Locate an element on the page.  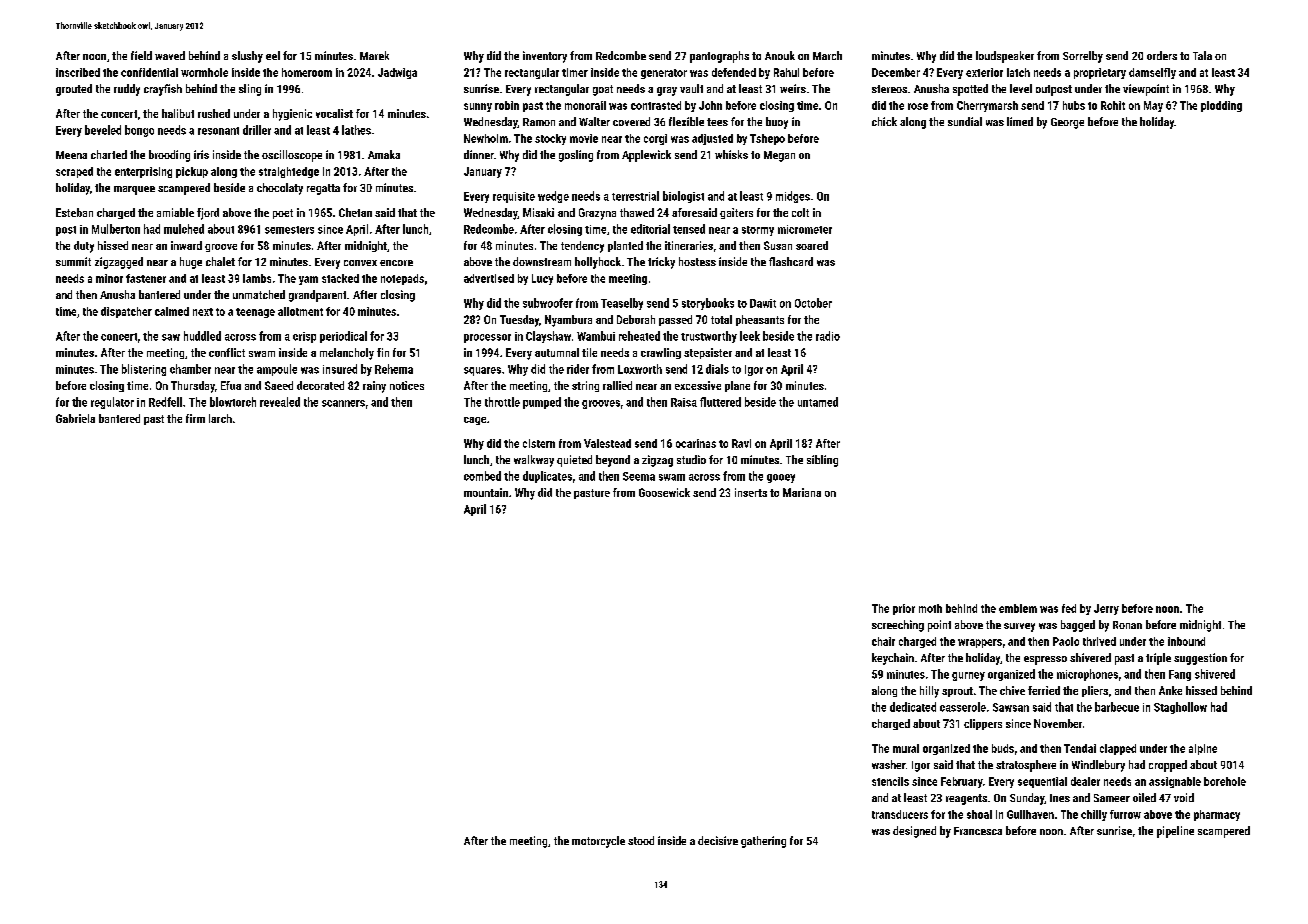
inscribed is located at coordinates (78, 72).
